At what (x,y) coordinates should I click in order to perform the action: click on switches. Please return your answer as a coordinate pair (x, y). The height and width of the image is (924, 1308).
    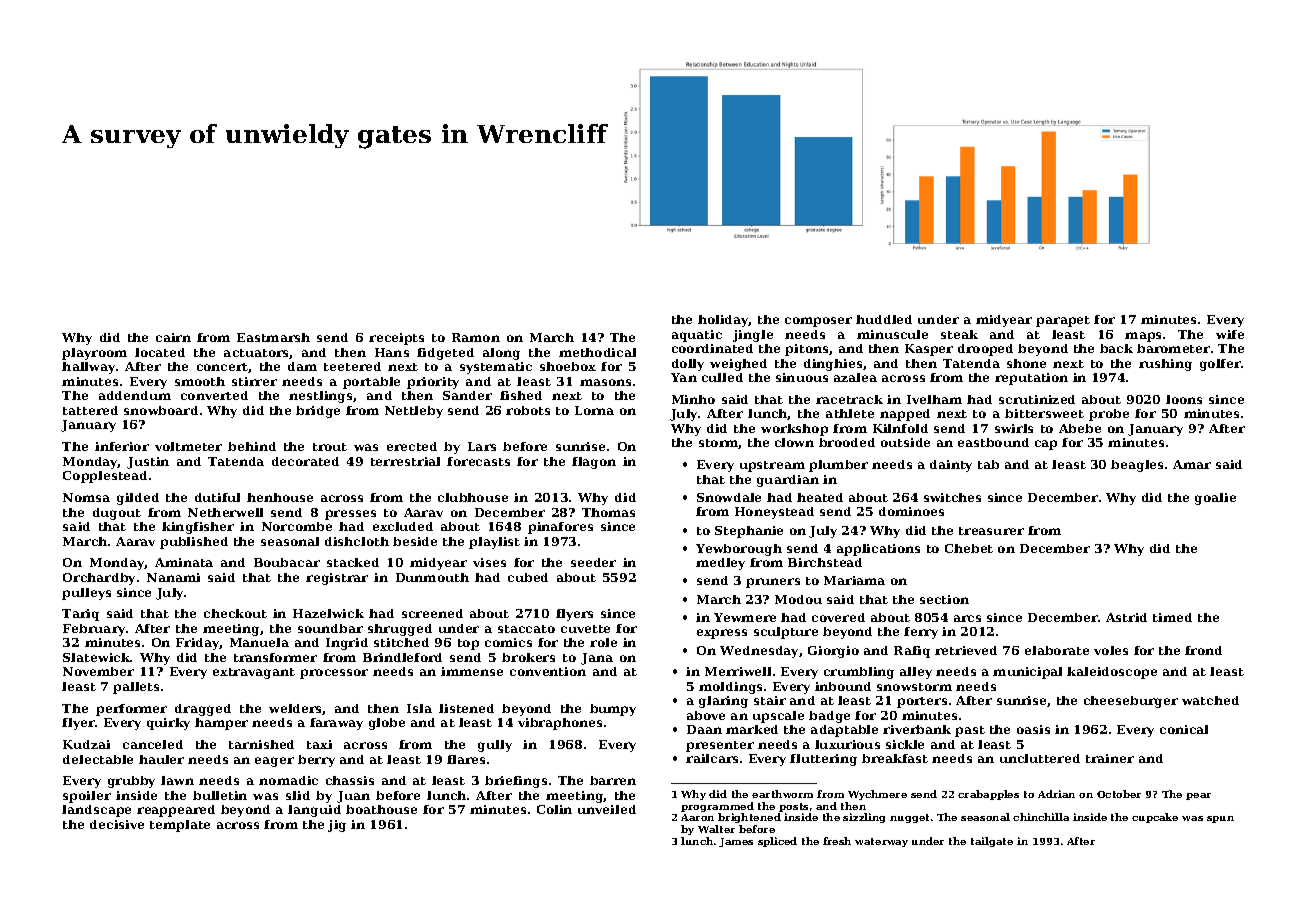
    Looking at the image, I should click on (952, 497).
